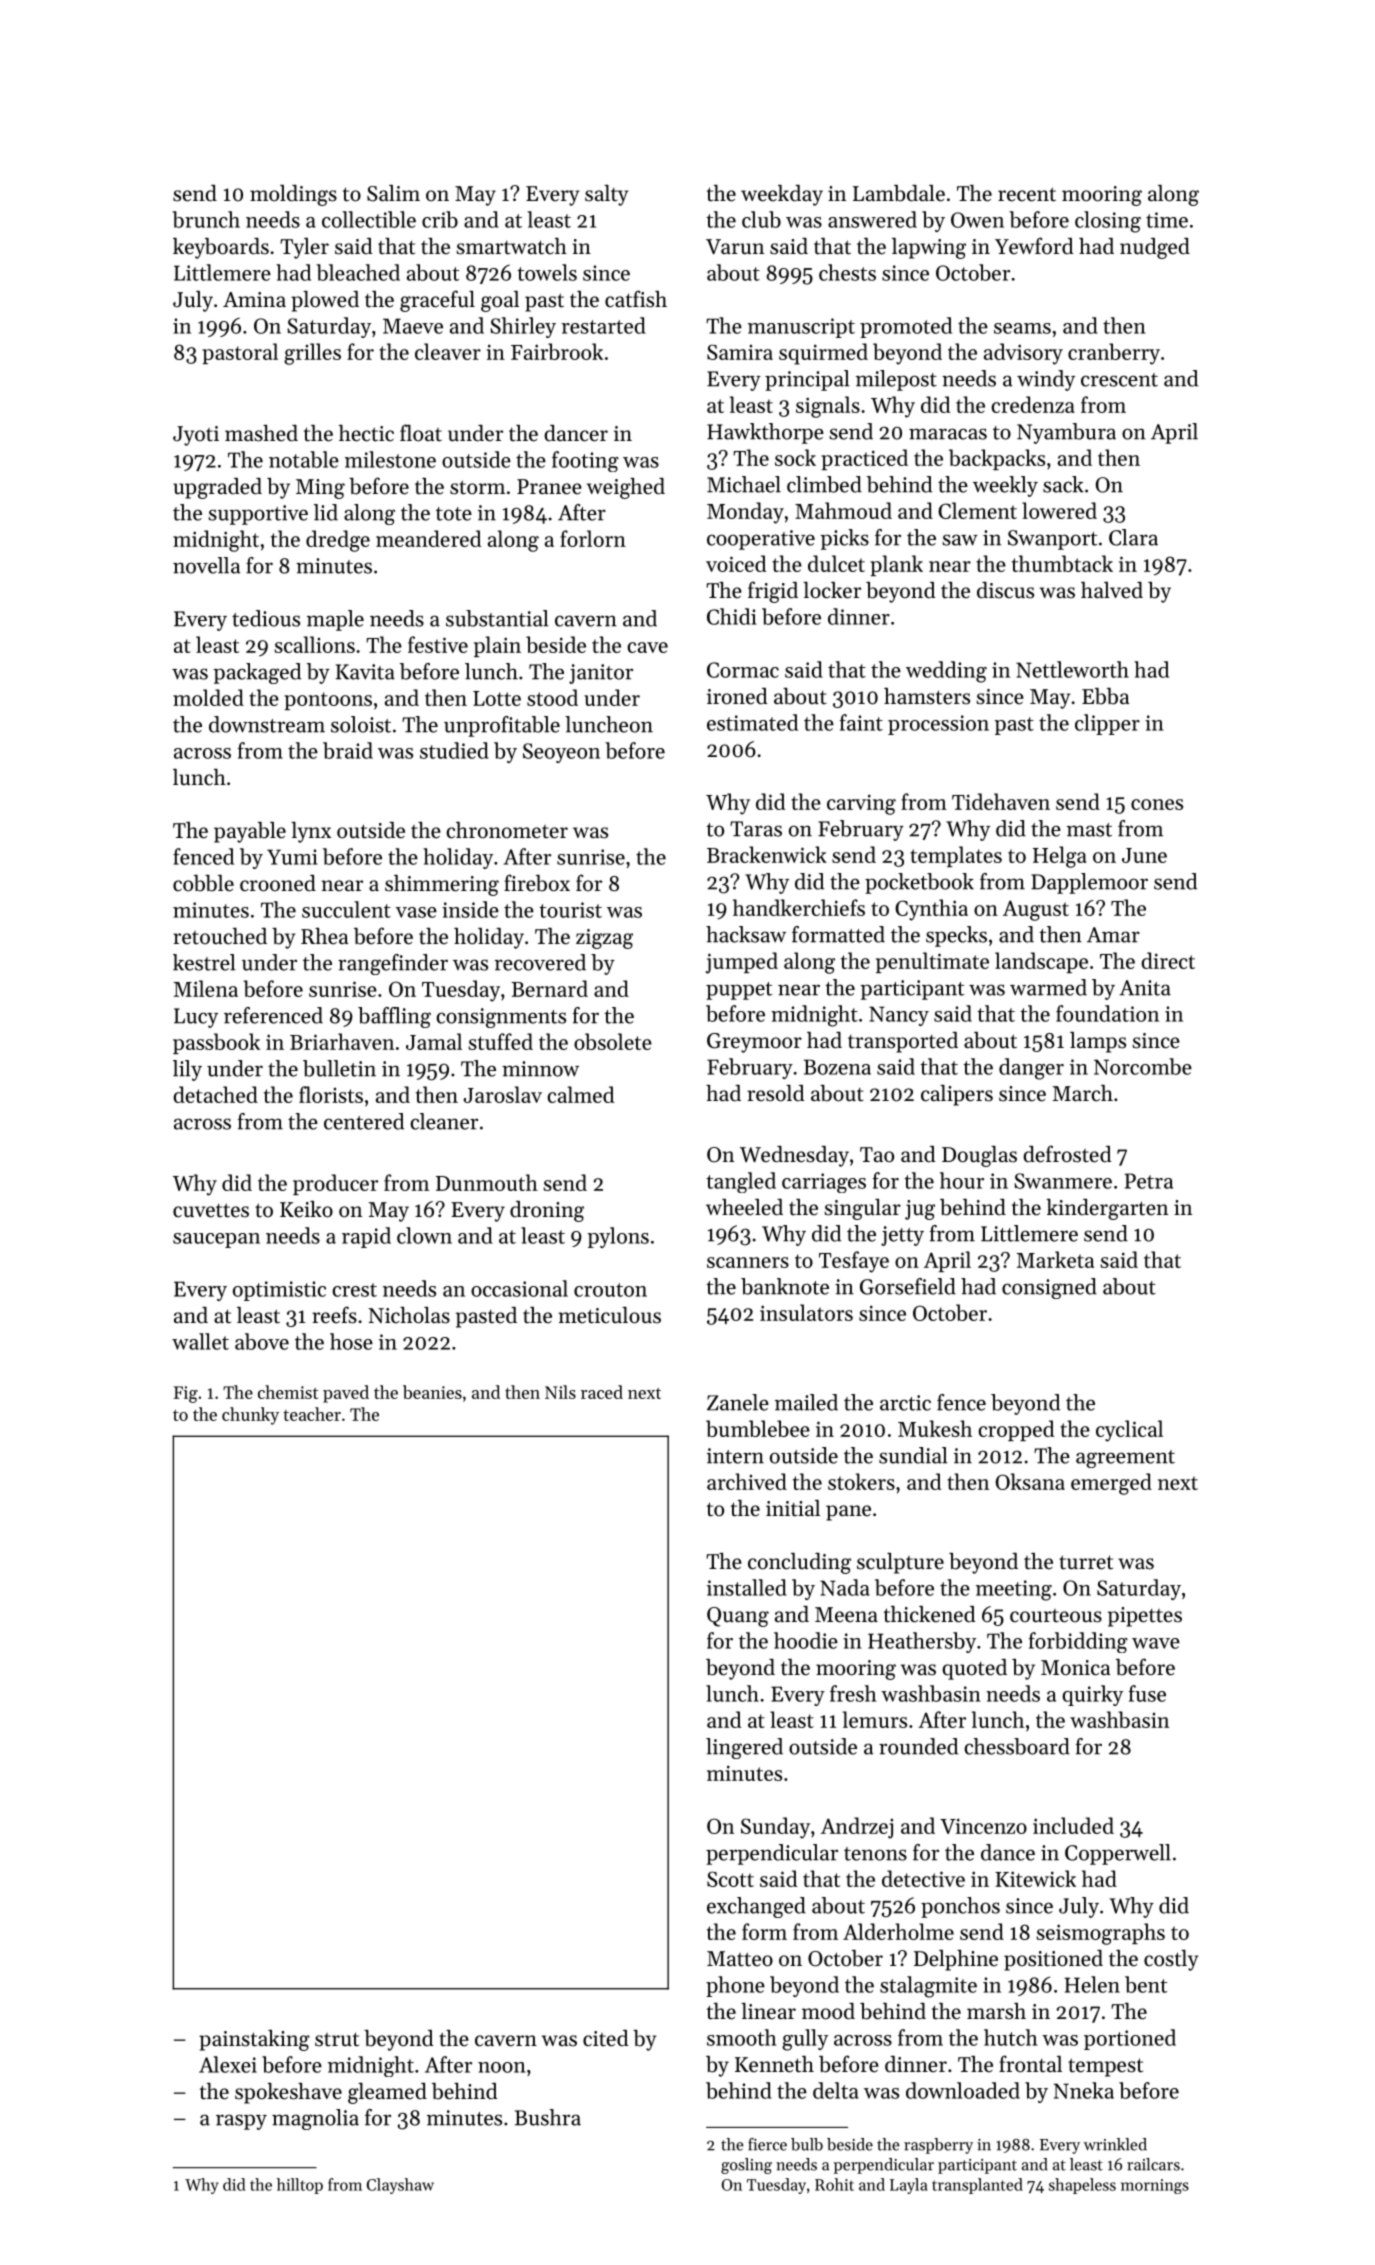 This document has width=1375, height=2265. Describe the element at coordinates (908, 1286) in the document. I see `Gorsefield` at that location.
